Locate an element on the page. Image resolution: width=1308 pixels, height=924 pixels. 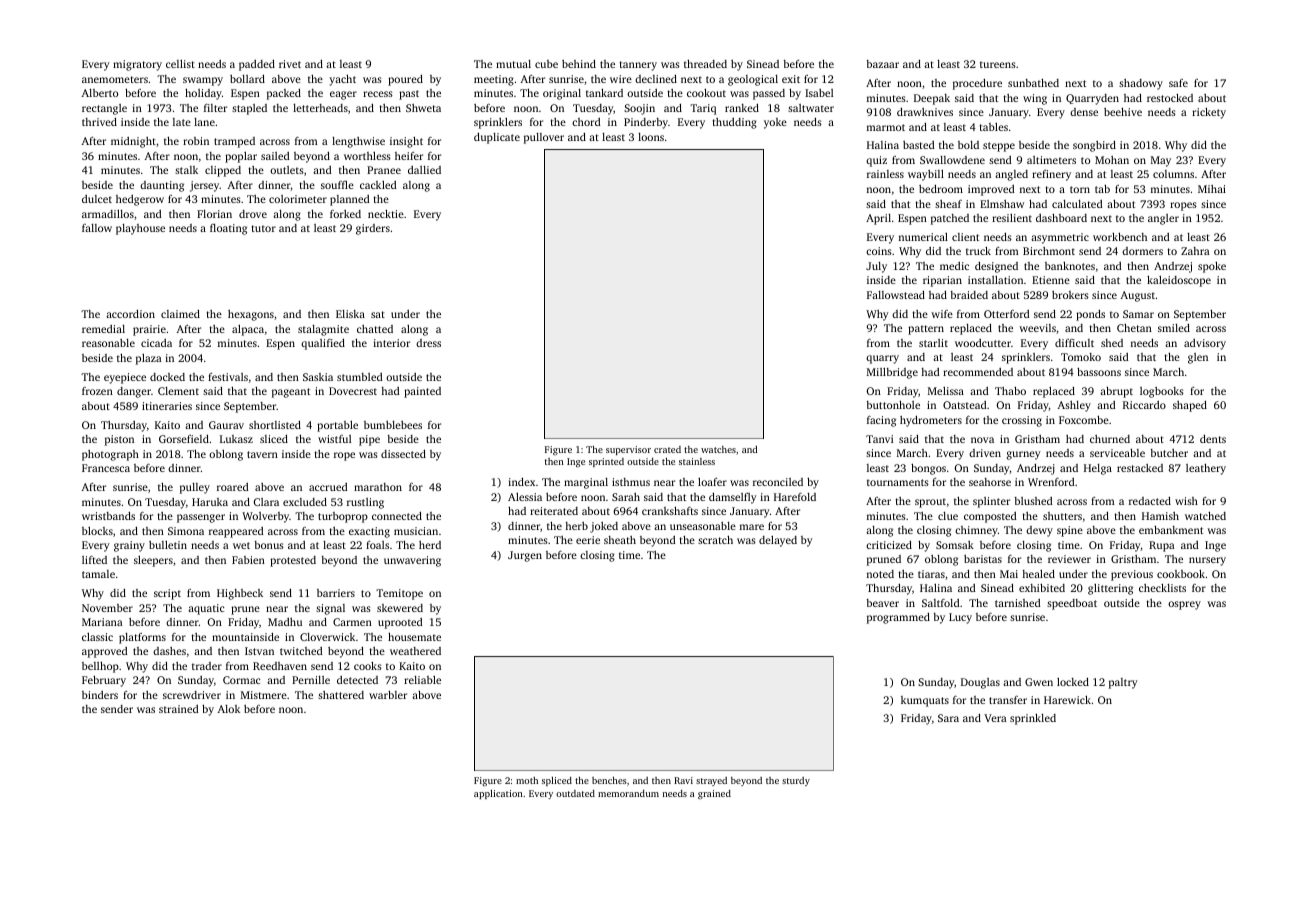
supervisor is located at coordinates (628, 450).
